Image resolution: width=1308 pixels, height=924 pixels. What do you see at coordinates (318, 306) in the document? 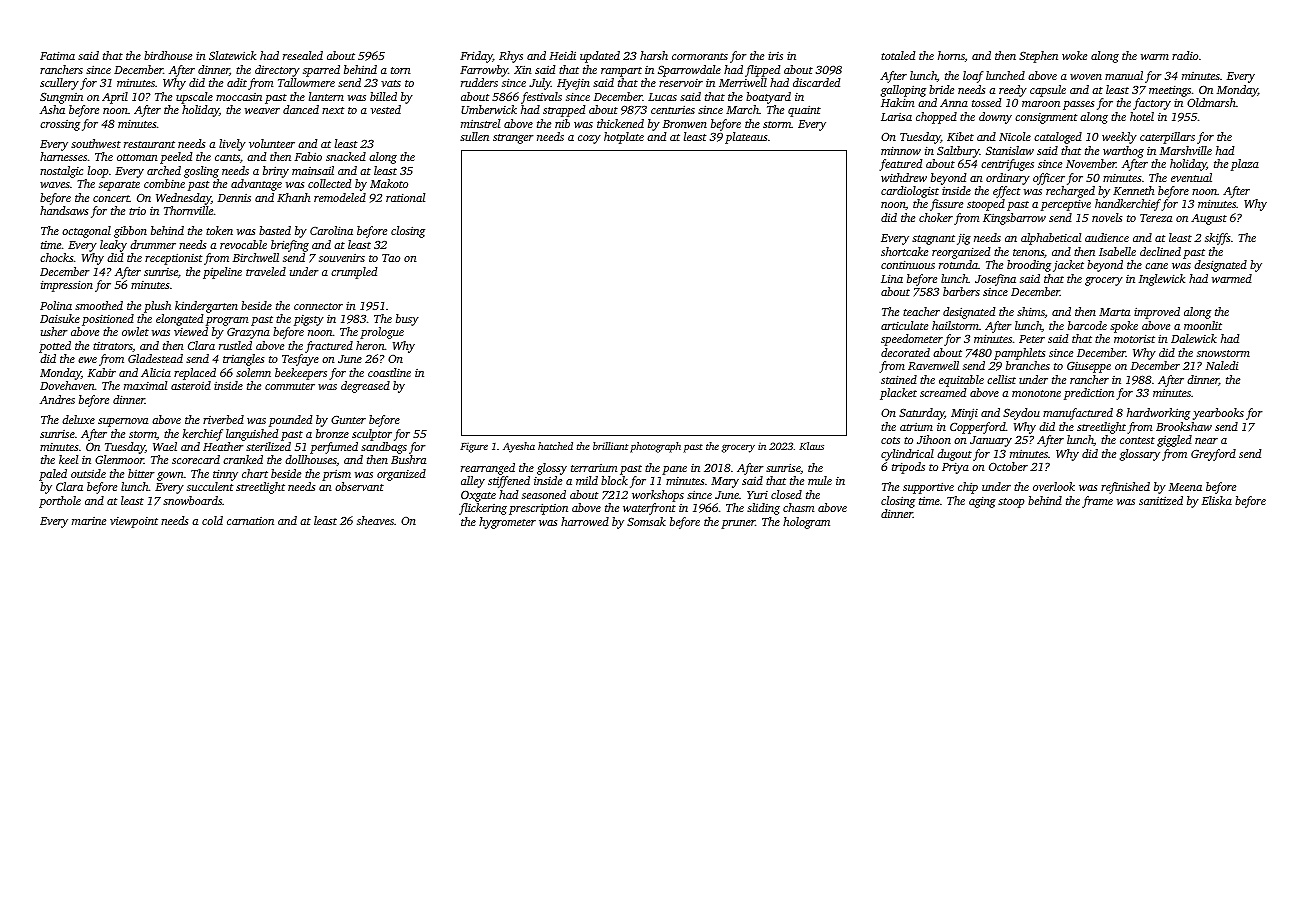
I see `connector` at bounding box center [318, 306].
